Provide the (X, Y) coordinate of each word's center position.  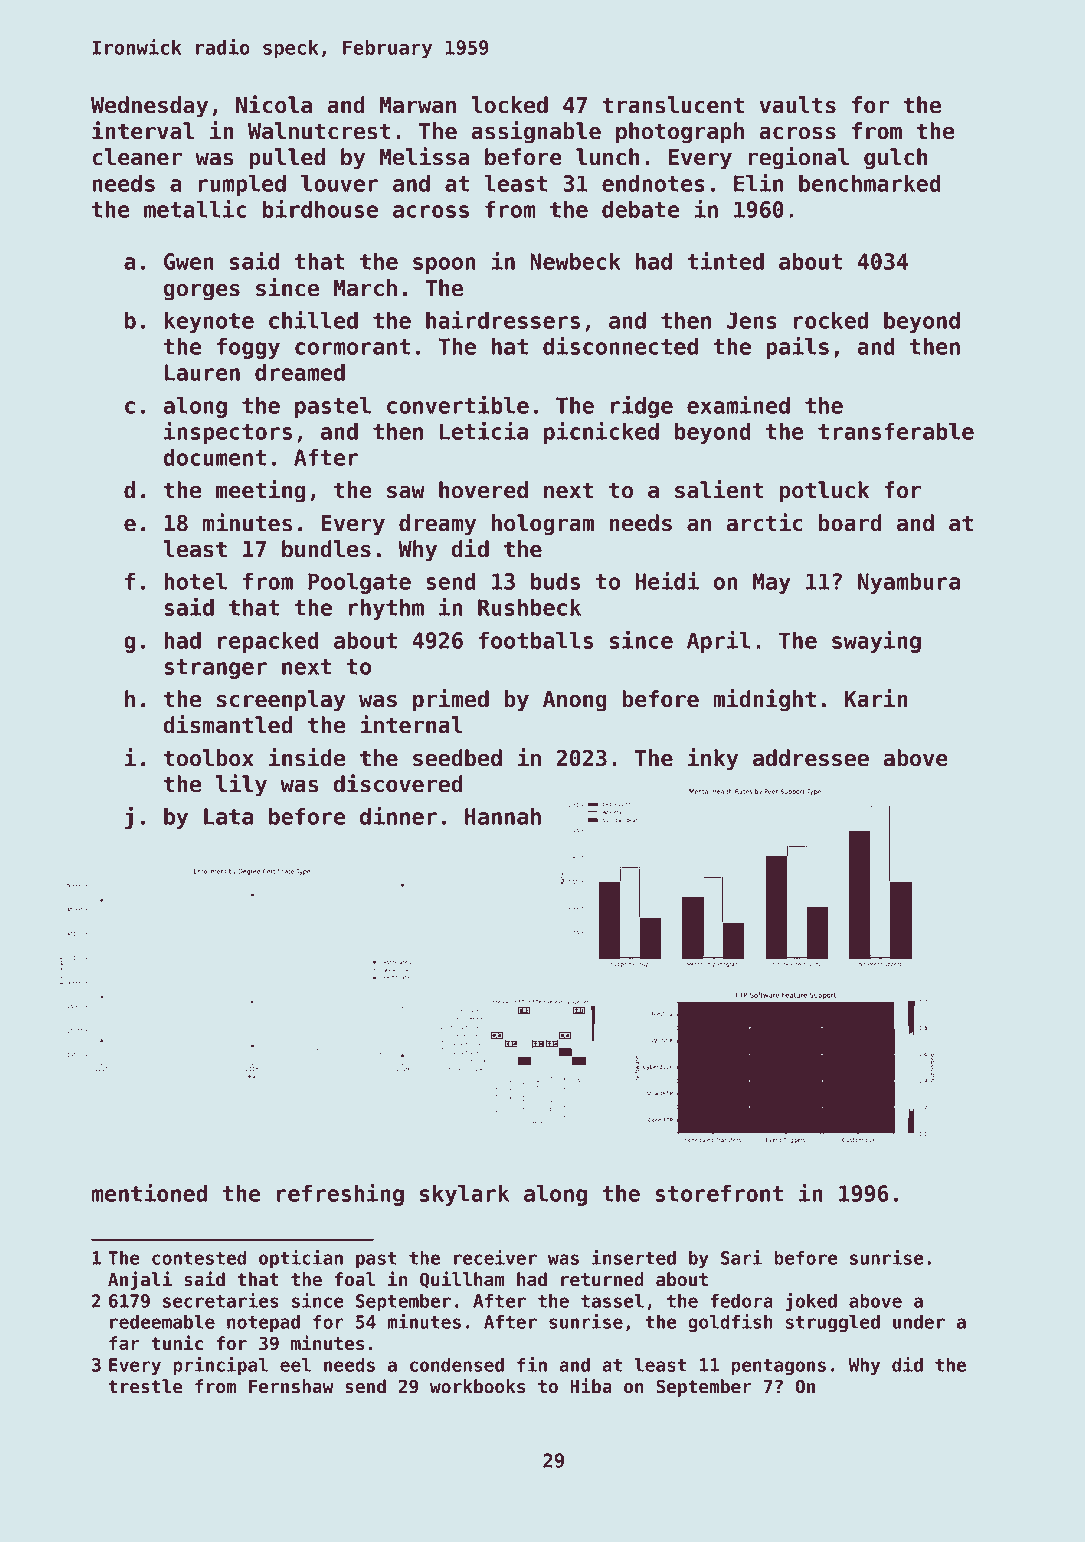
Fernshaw (291, 1386)
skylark (464, 1195)
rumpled (242, 185)
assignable (536, 132)
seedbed (457, 758)
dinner (398, 816)
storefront (719, 1193)
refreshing (340, 1195)
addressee (811, 758)
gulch (895, 159)
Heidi (667, 581)
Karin (876, 698)
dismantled (227, 724)
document (214, 457)
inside (307, 757)
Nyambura (909, 583)
